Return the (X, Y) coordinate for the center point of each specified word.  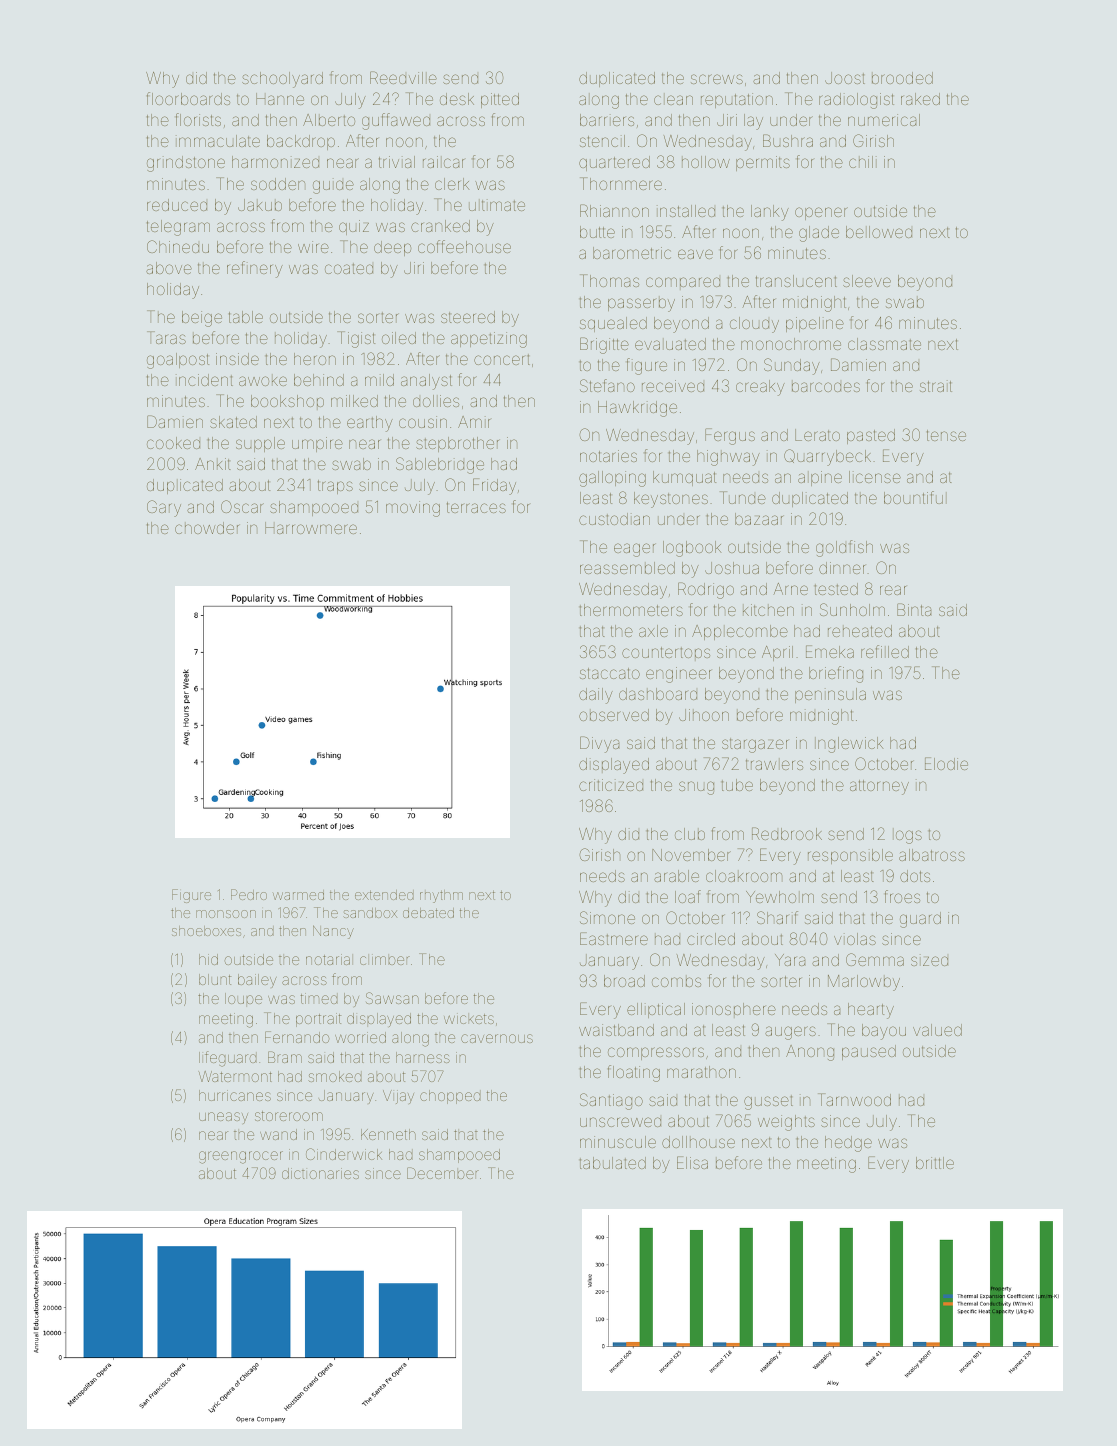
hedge (848, 1144)
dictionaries (320, 1173)
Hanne (280, 99)
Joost (845, 78)
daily (596, 696)
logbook (692, 549)
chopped (450, 1097)
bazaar (759, 519)
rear (893, 590)
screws (717, 79)
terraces (476, 507)
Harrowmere (311, 528)
